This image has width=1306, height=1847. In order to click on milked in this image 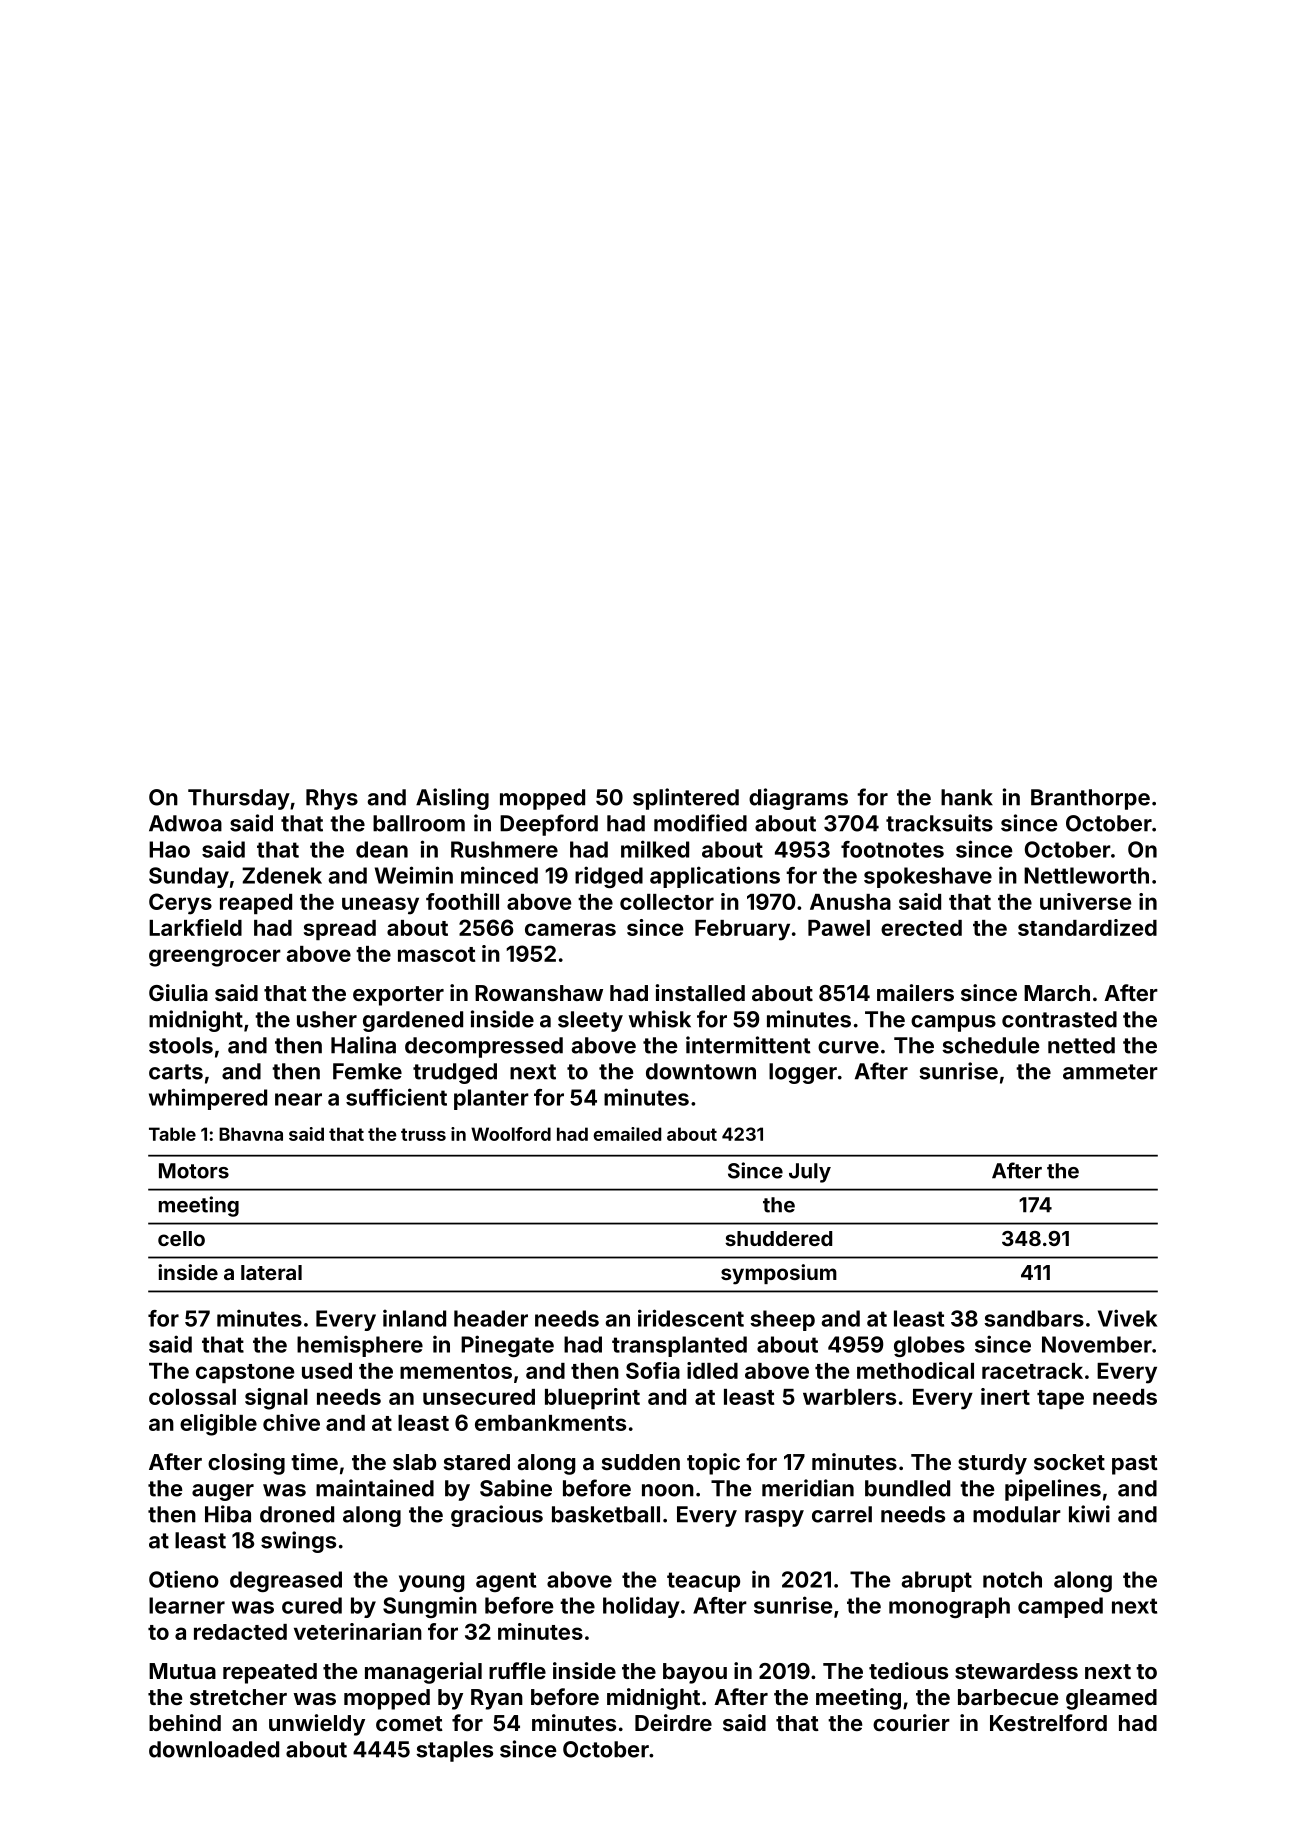, I will do `click(655, 849)`.
